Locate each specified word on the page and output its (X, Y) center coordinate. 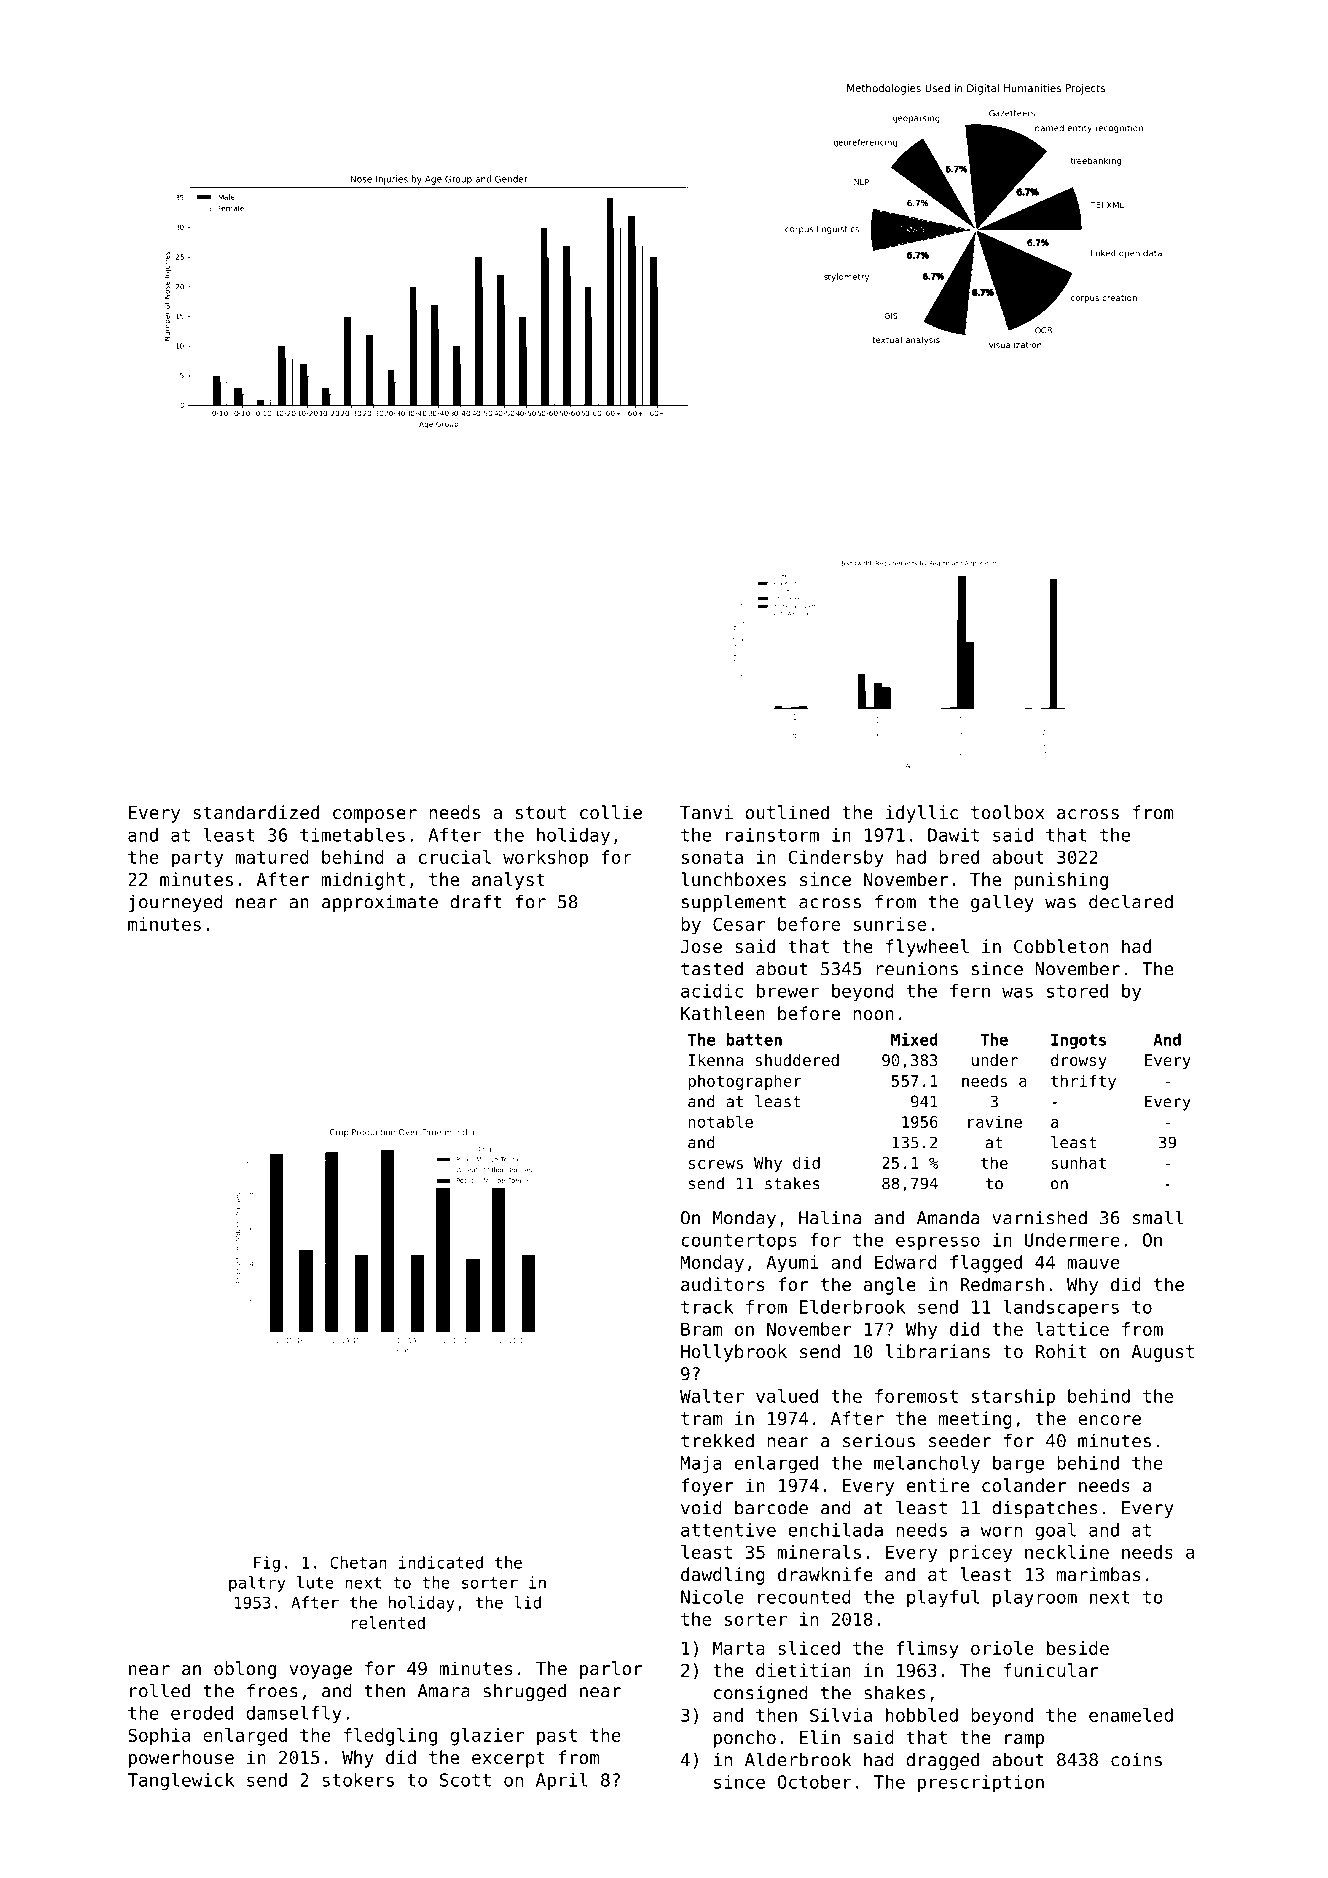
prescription (981, 1783)
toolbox (1007, 812)
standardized (256, 812)
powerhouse (181, 1759)
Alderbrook (798, 1759)
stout (541, 812)
